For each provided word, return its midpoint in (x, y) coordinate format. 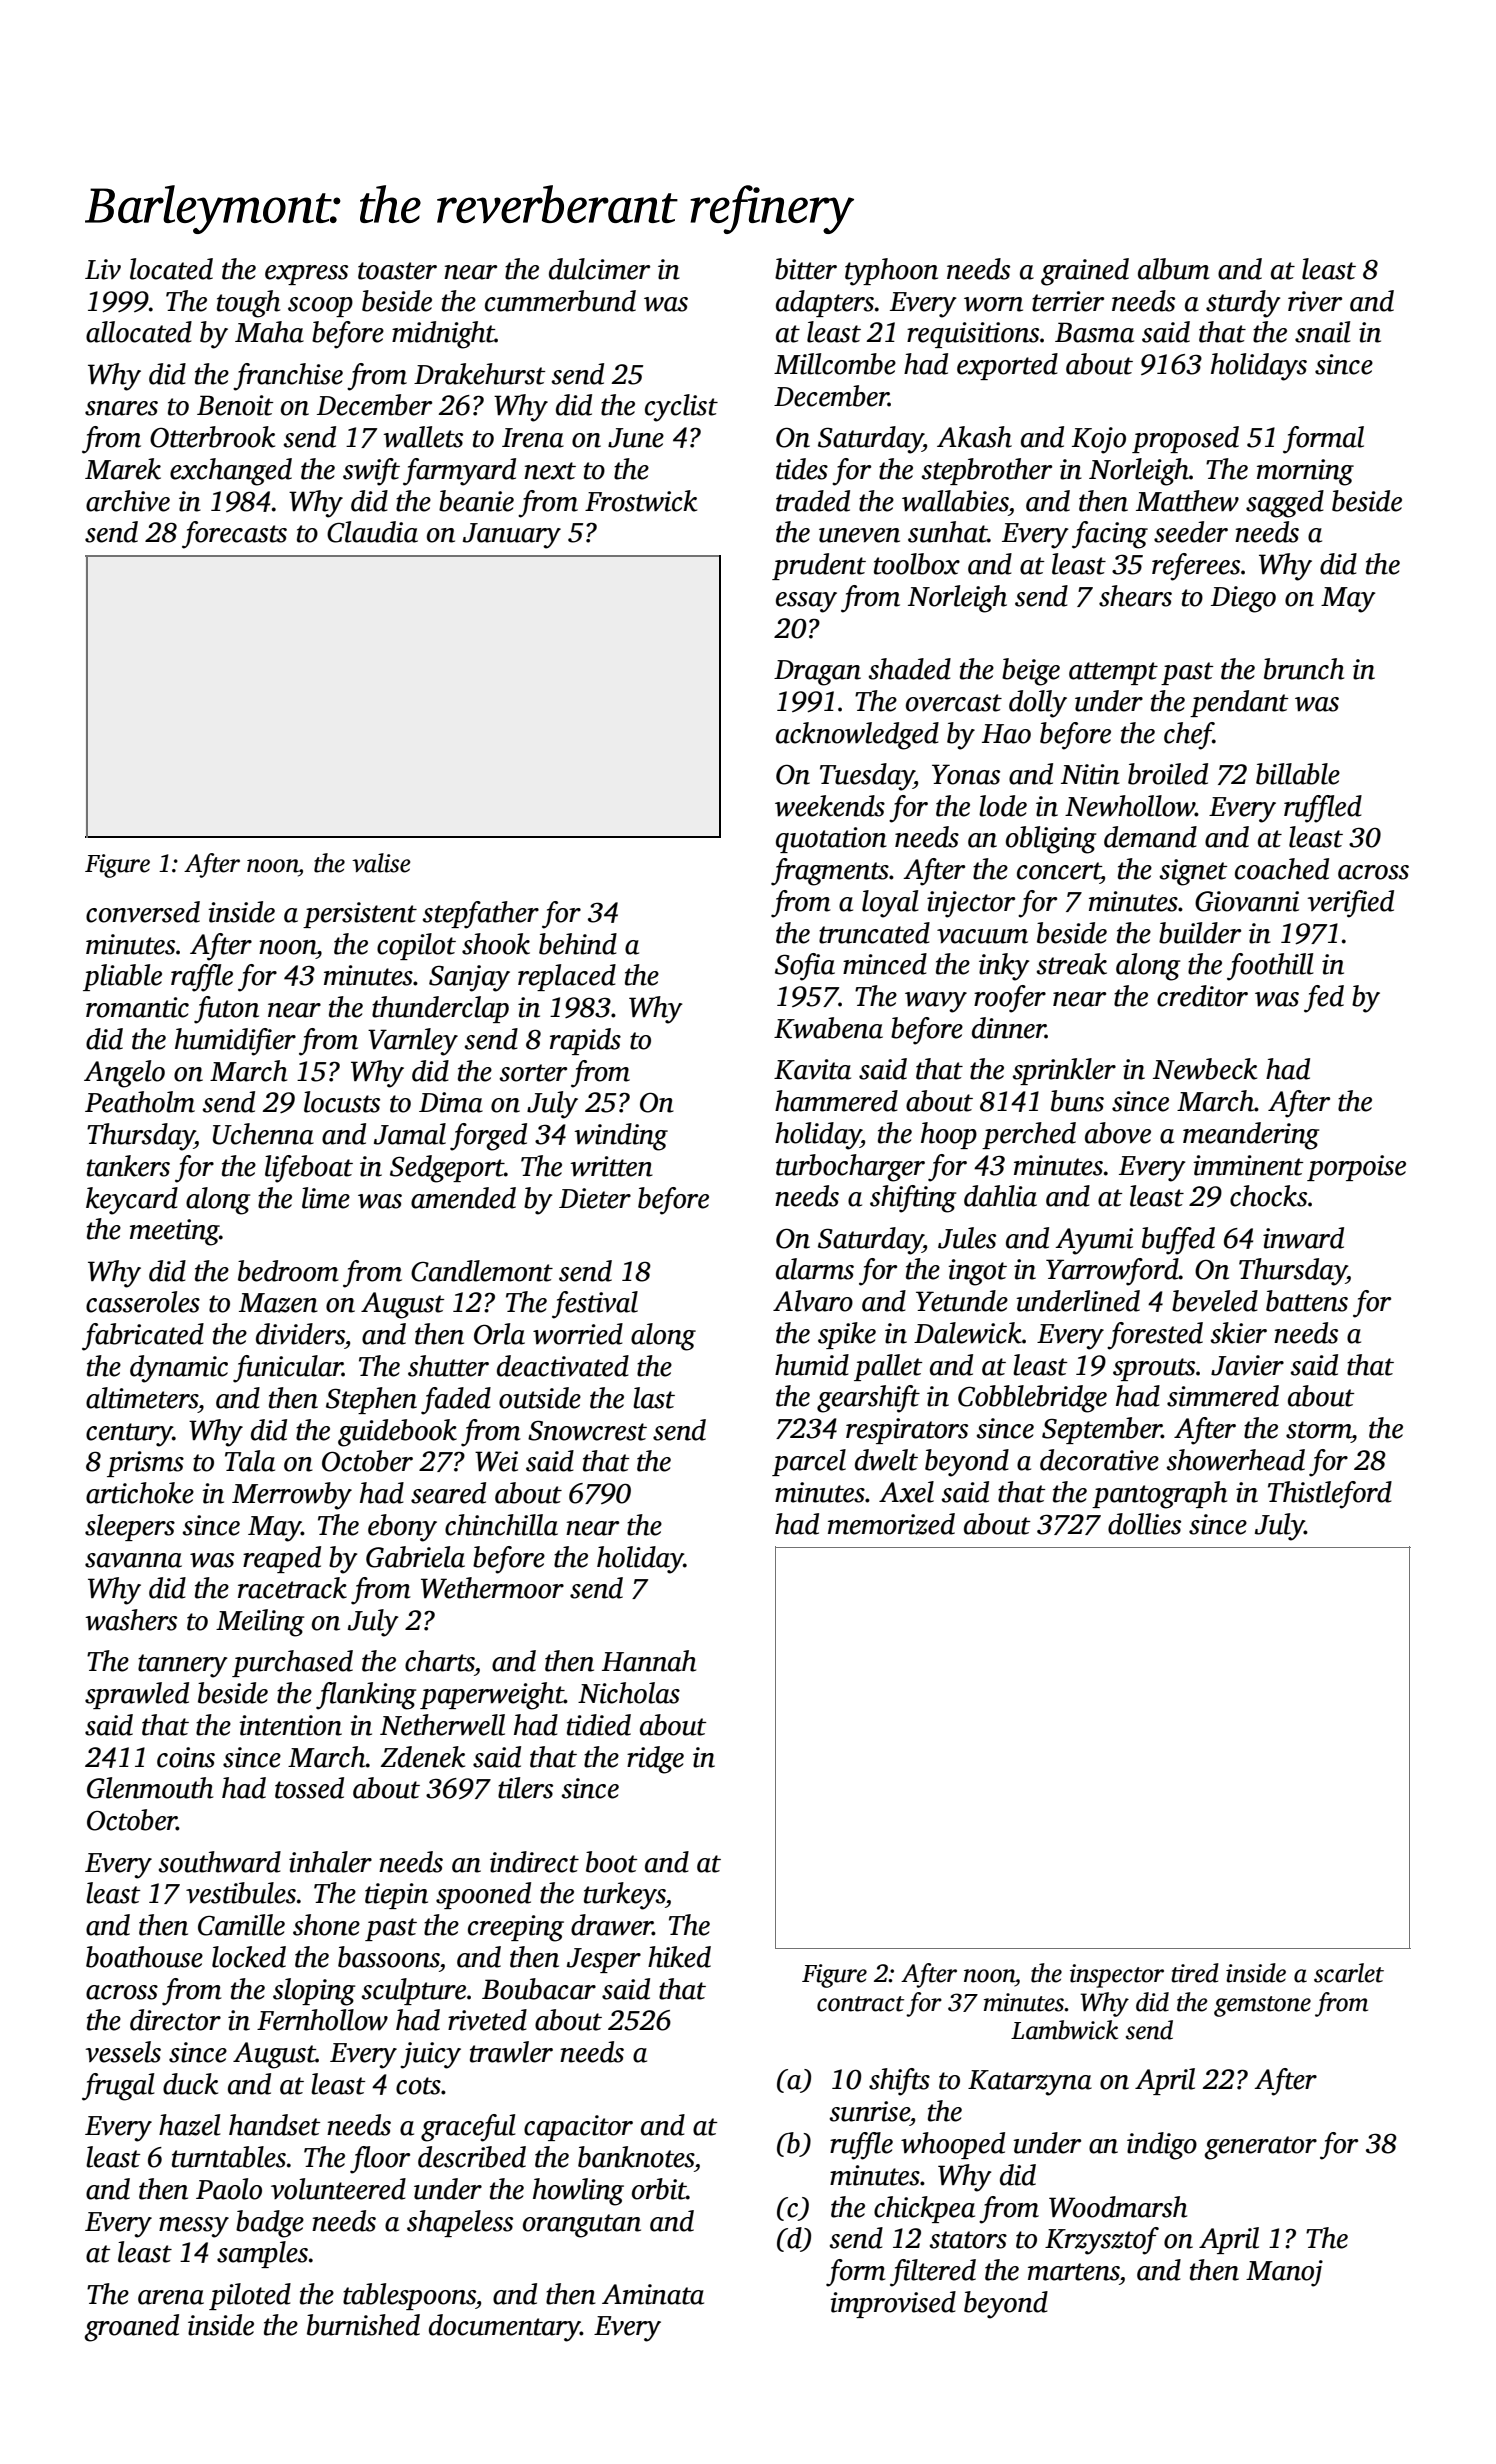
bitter (806, 269)
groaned (131, 2328)
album (1174, 269)
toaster (397, 271)
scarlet (1349, 1973)
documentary (504, 2328)
